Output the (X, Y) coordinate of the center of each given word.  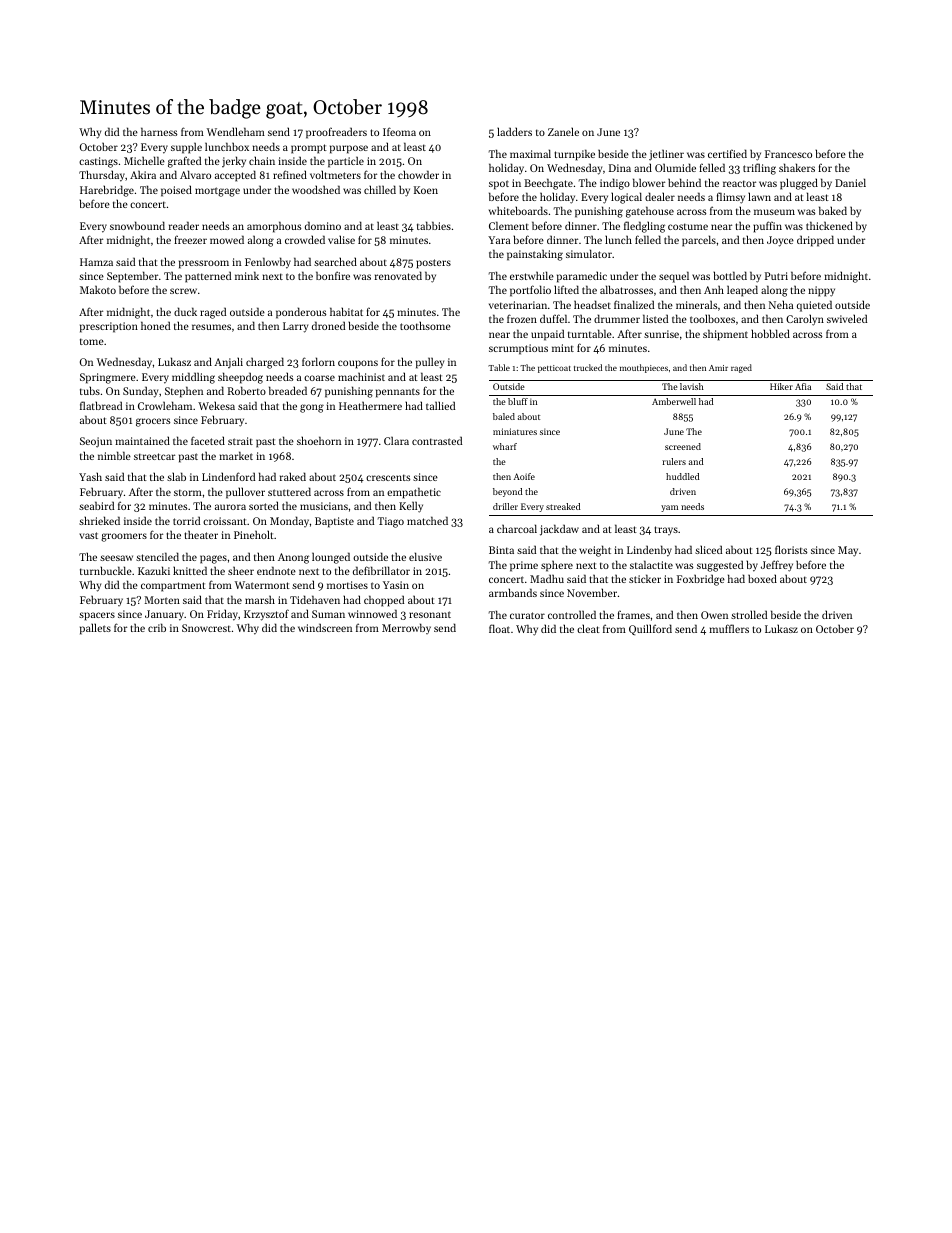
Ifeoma (399, 131)
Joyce (780, 241)
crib (157, 627)
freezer (190, 239)
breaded (288, 390)
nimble (114, 455)
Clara (396, 440)
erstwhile (532, 275)
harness (159, 131)
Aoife (524, 476)
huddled (683, 476)
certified (727, 153)
